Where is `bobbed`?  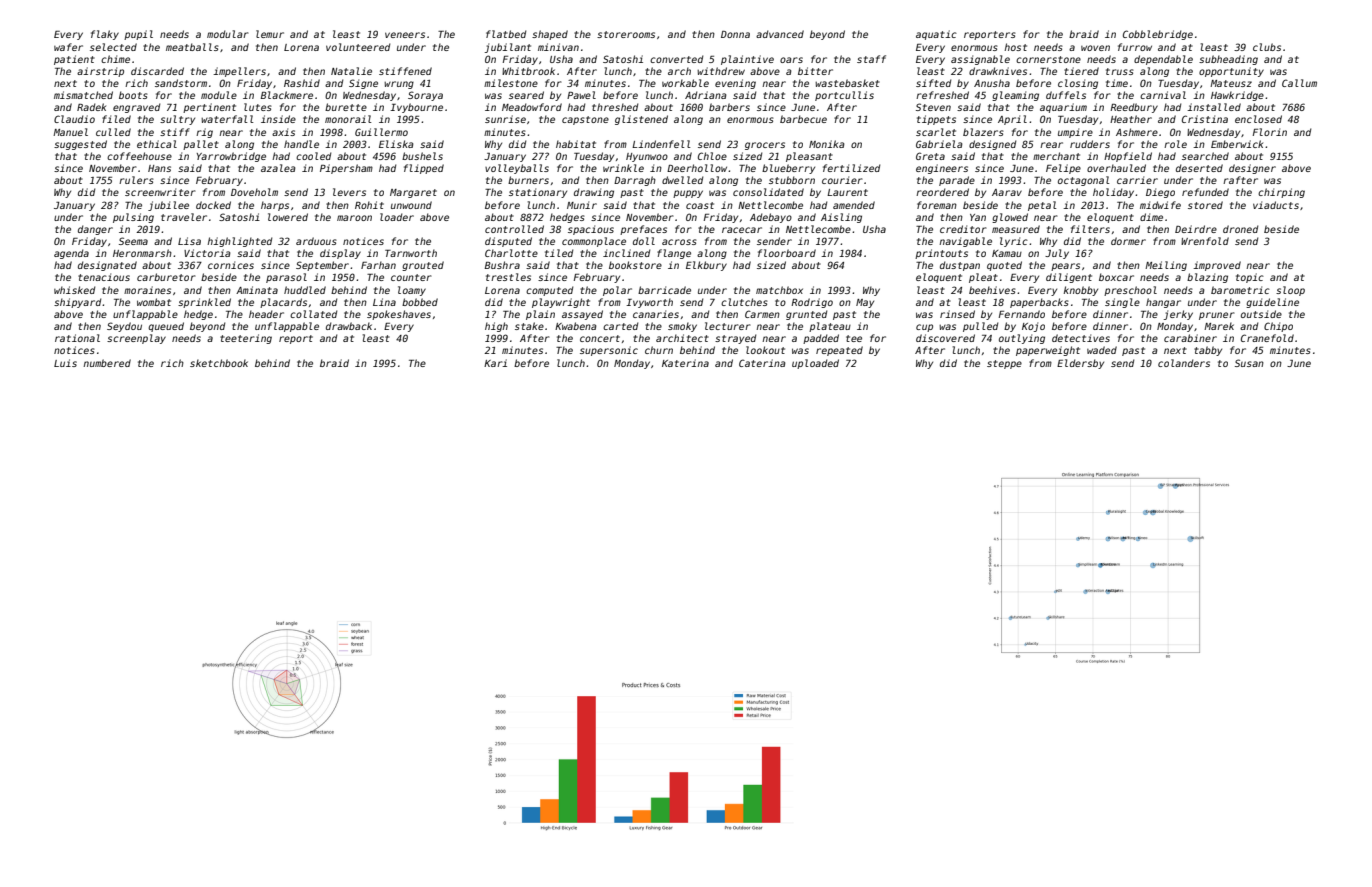
bobbed is located at coordinates (420, 302).
